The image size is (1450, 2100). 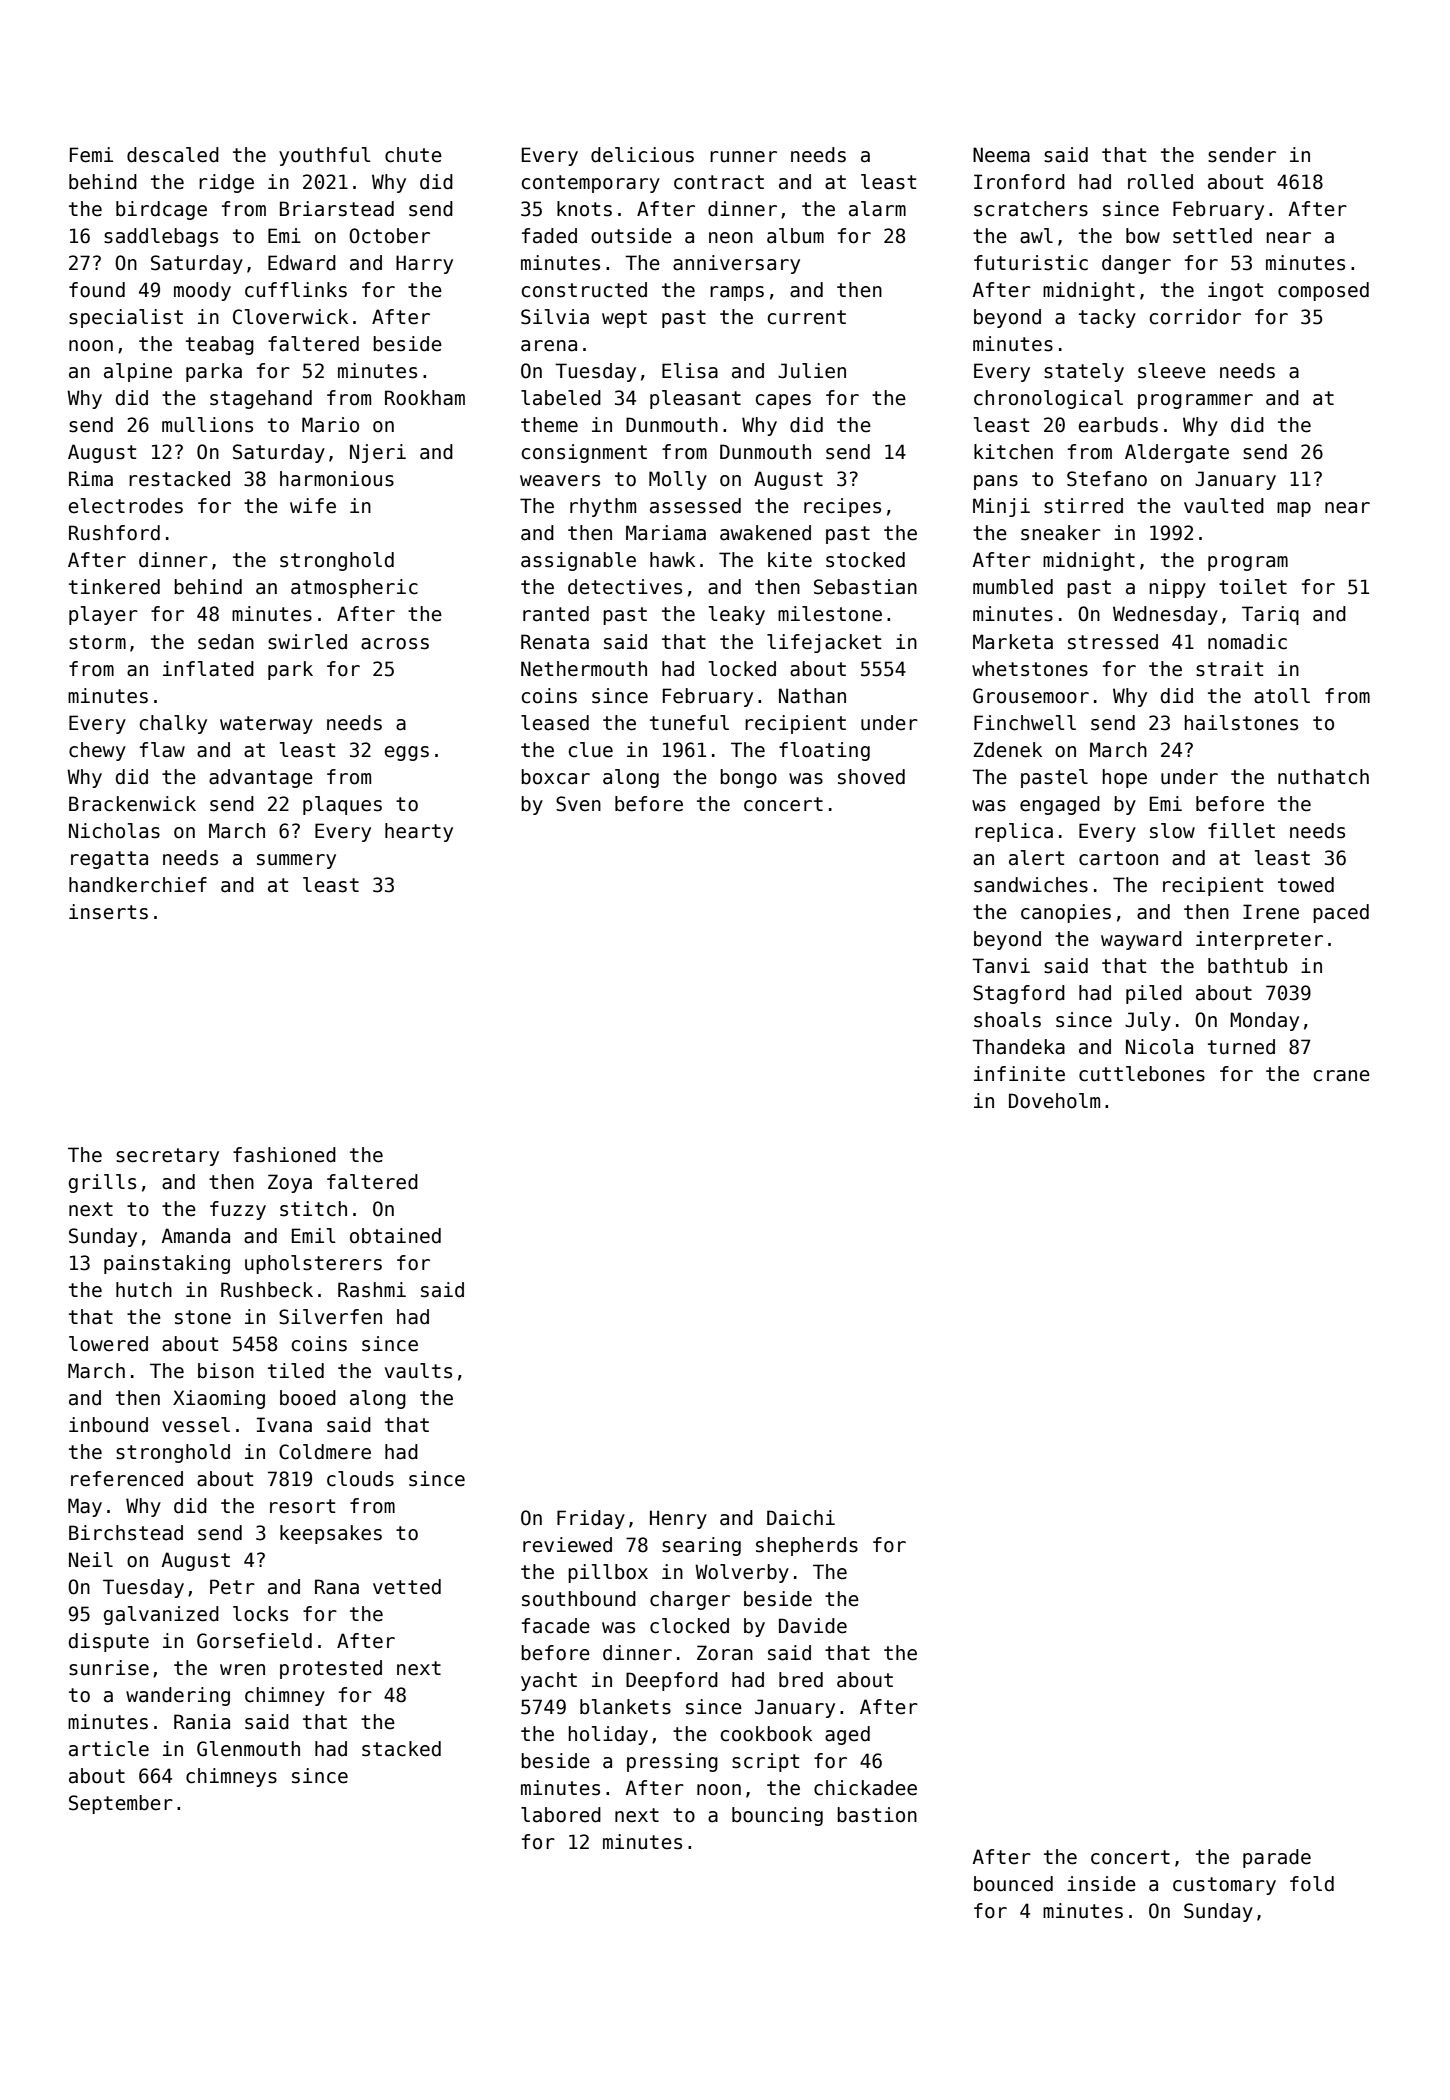 What do you see at coordinates (226, 642) in the screenshot?
I see `sedan` at bounding box center [226, 642].
